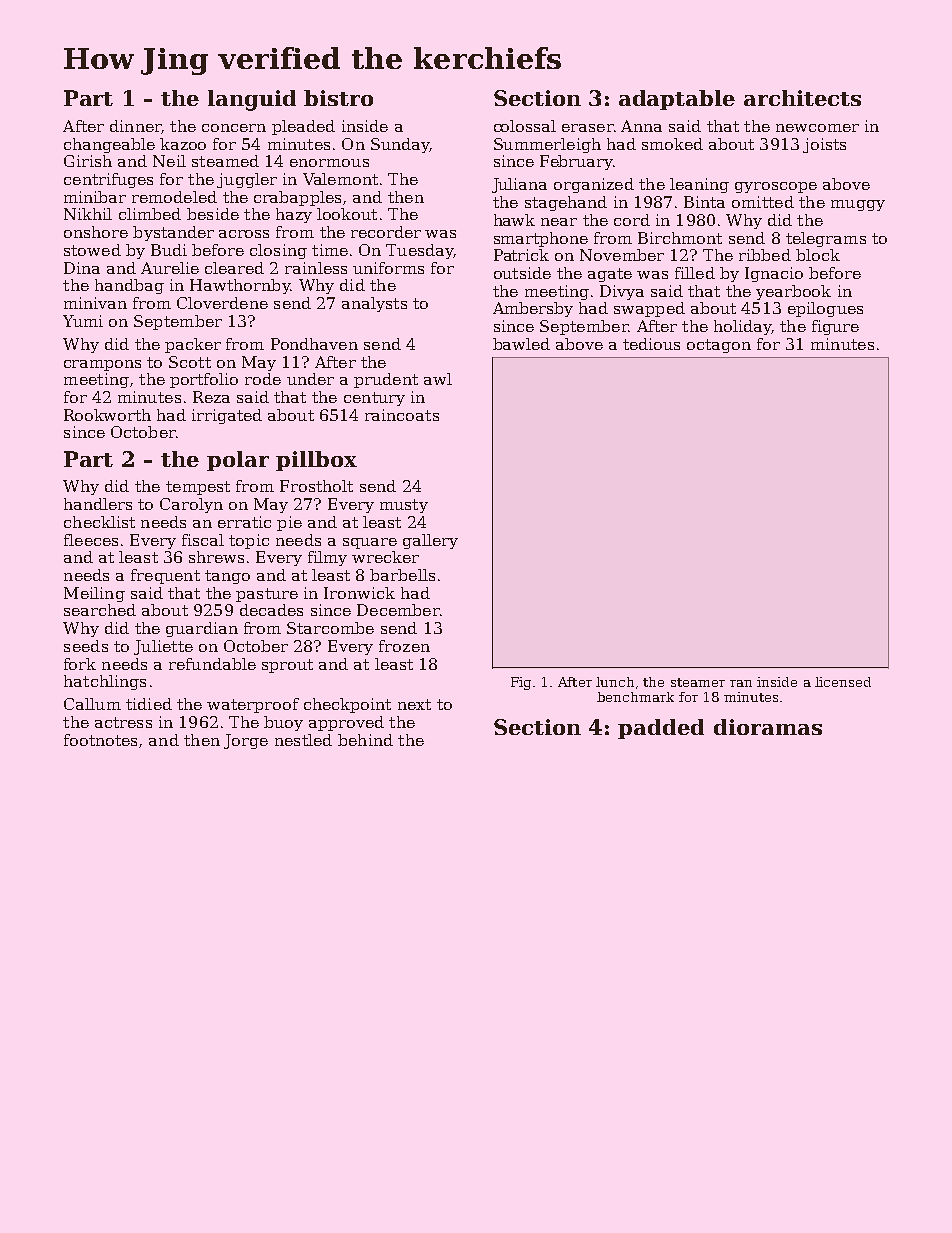 Image resolution: width=952 pixels, height=1233 pixels. What do you see at coordinates (843, 682) in the document?
I see `licensed` at bounding box center [843, 682].
